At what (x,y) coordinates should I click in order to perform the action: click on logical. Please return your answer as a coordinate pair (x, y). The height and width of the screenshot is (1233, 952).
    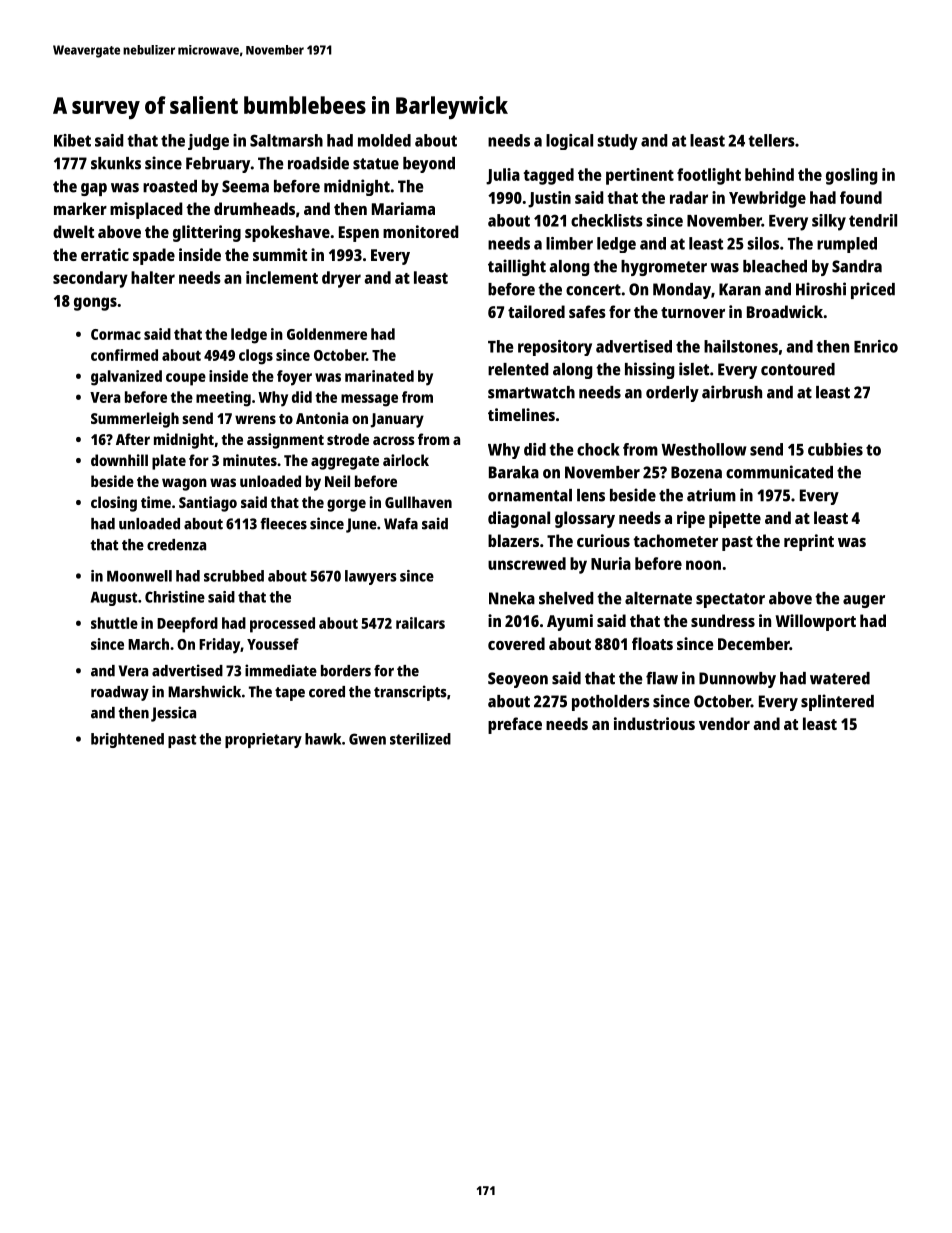
    Looking at the image, I should click on (569, 142).
